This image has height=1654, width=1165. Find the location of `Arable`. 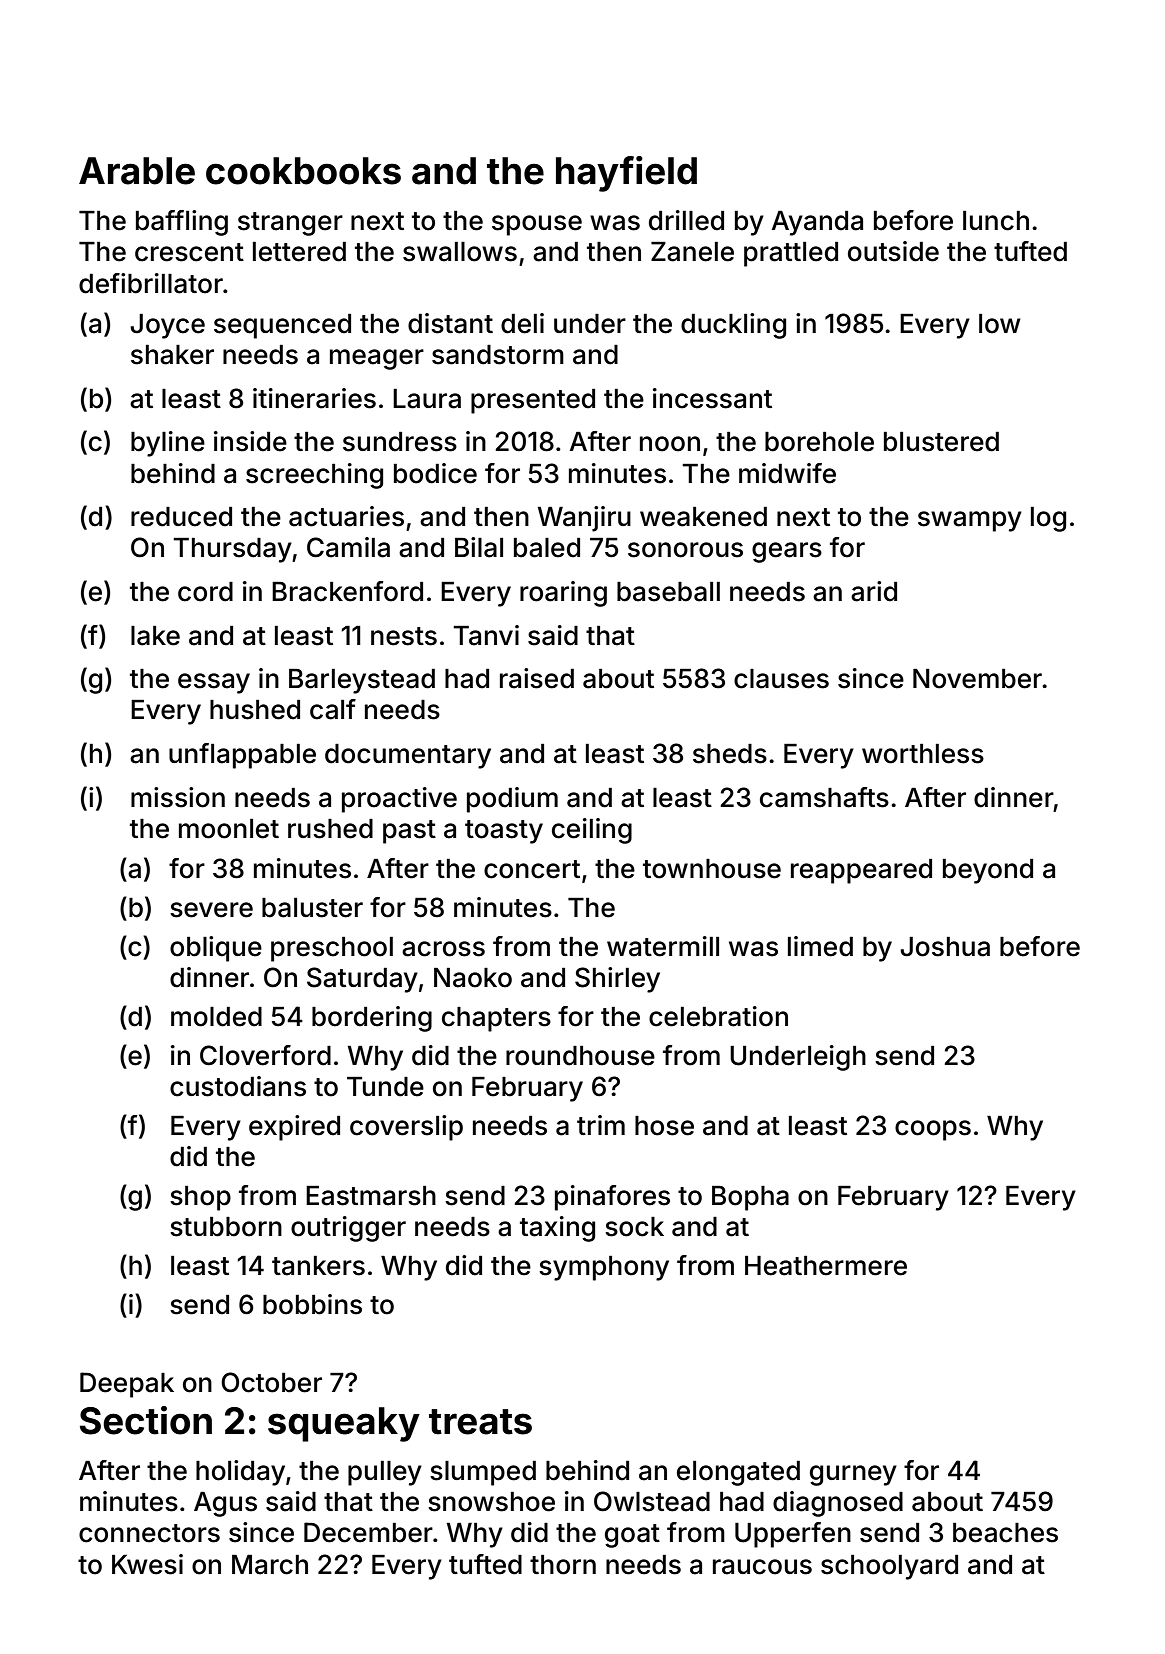

Arable is located at coordinates (137, 171).
